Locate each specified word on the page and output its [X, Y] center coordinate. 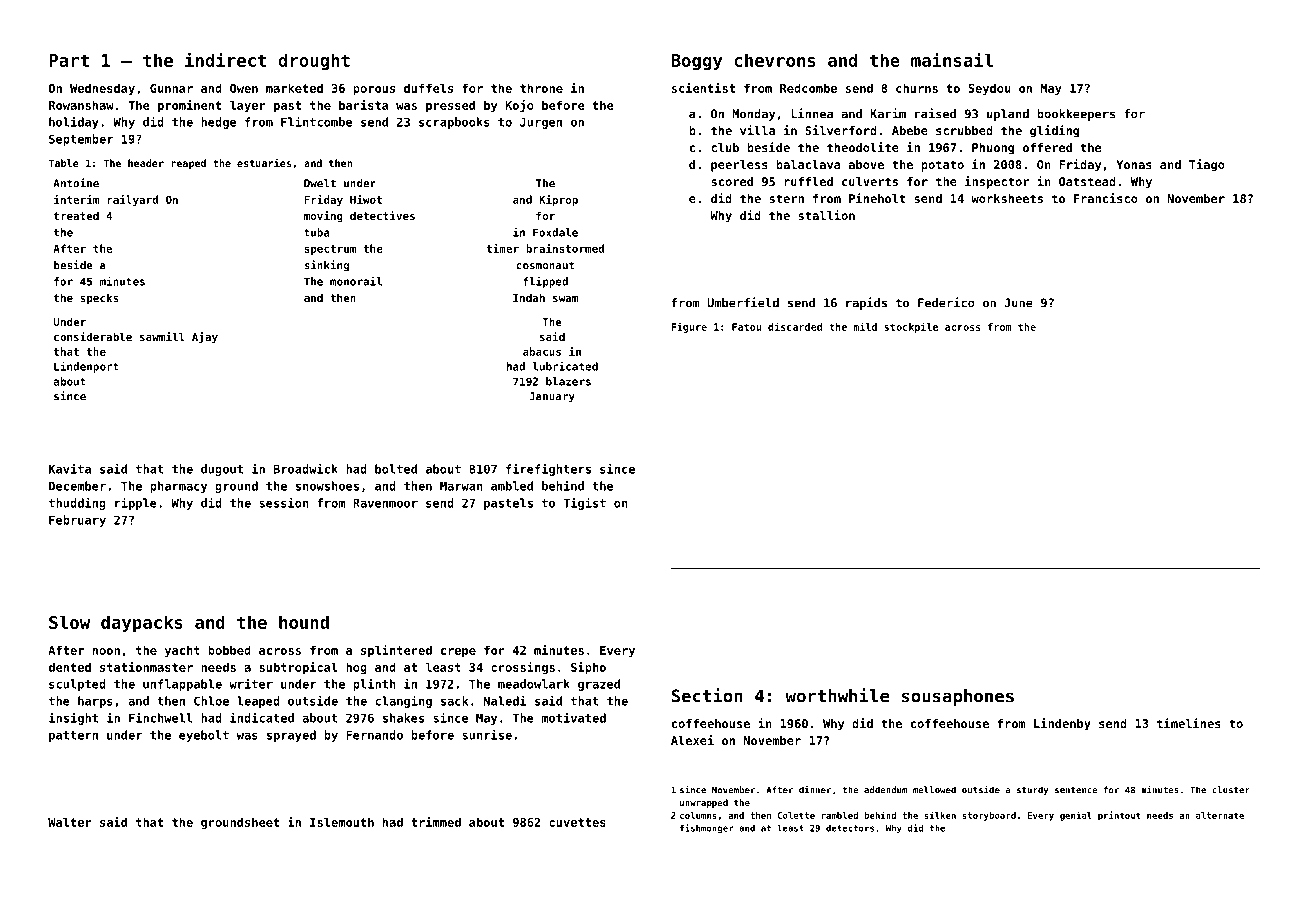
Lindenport [86, 367]
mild [865, 326]
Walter [69, 822]
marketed [294, 88]
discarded [795, 326]
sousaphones [957, 697]
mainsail [952, 59]
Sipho [588, 668]
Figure [689, 327]
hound [304, 622]
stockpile [911, 327]
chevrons [774, 60]
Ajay [205, 338]
